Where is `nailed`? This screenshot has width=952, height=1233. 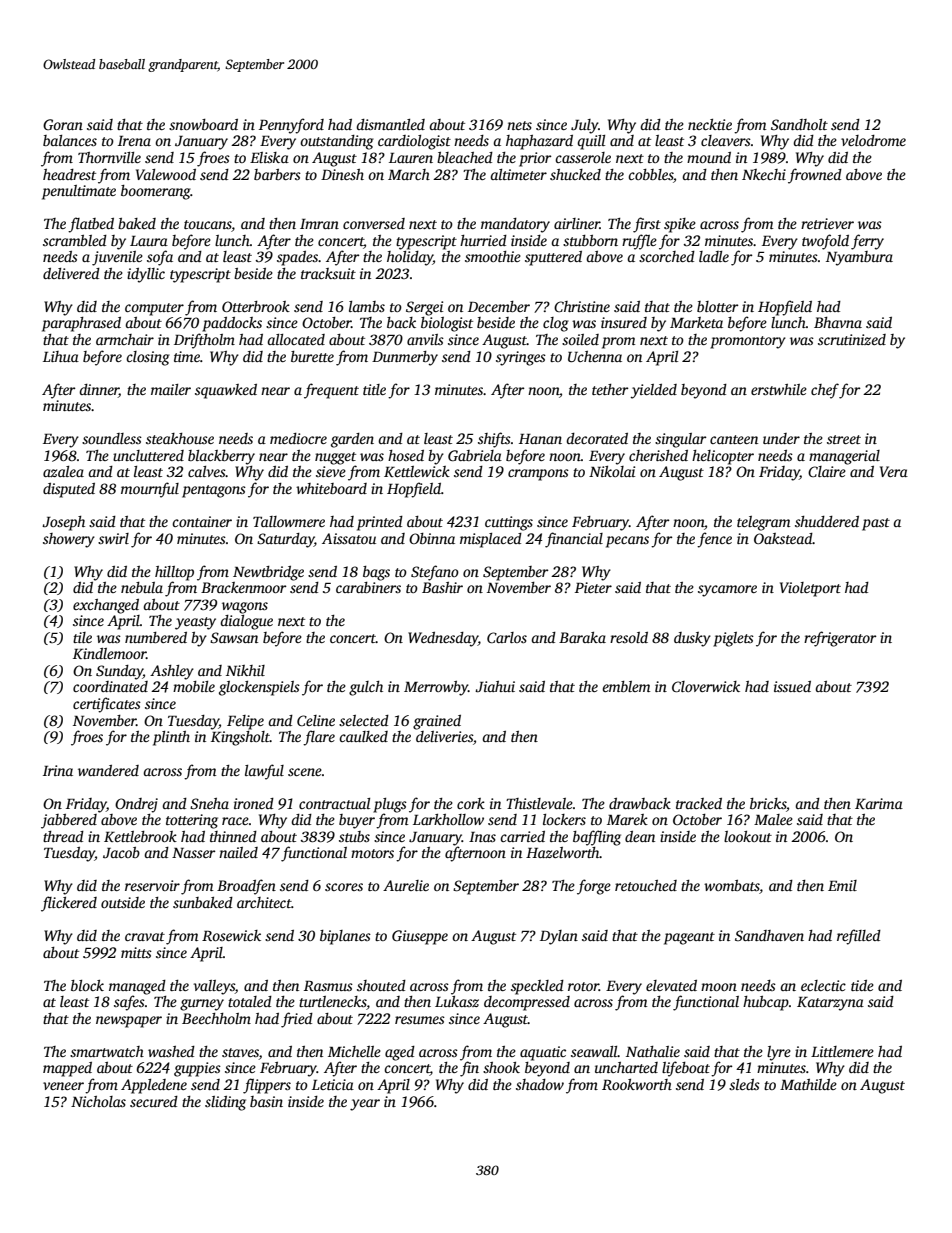
nailed is located at coordinates (238, 852).
